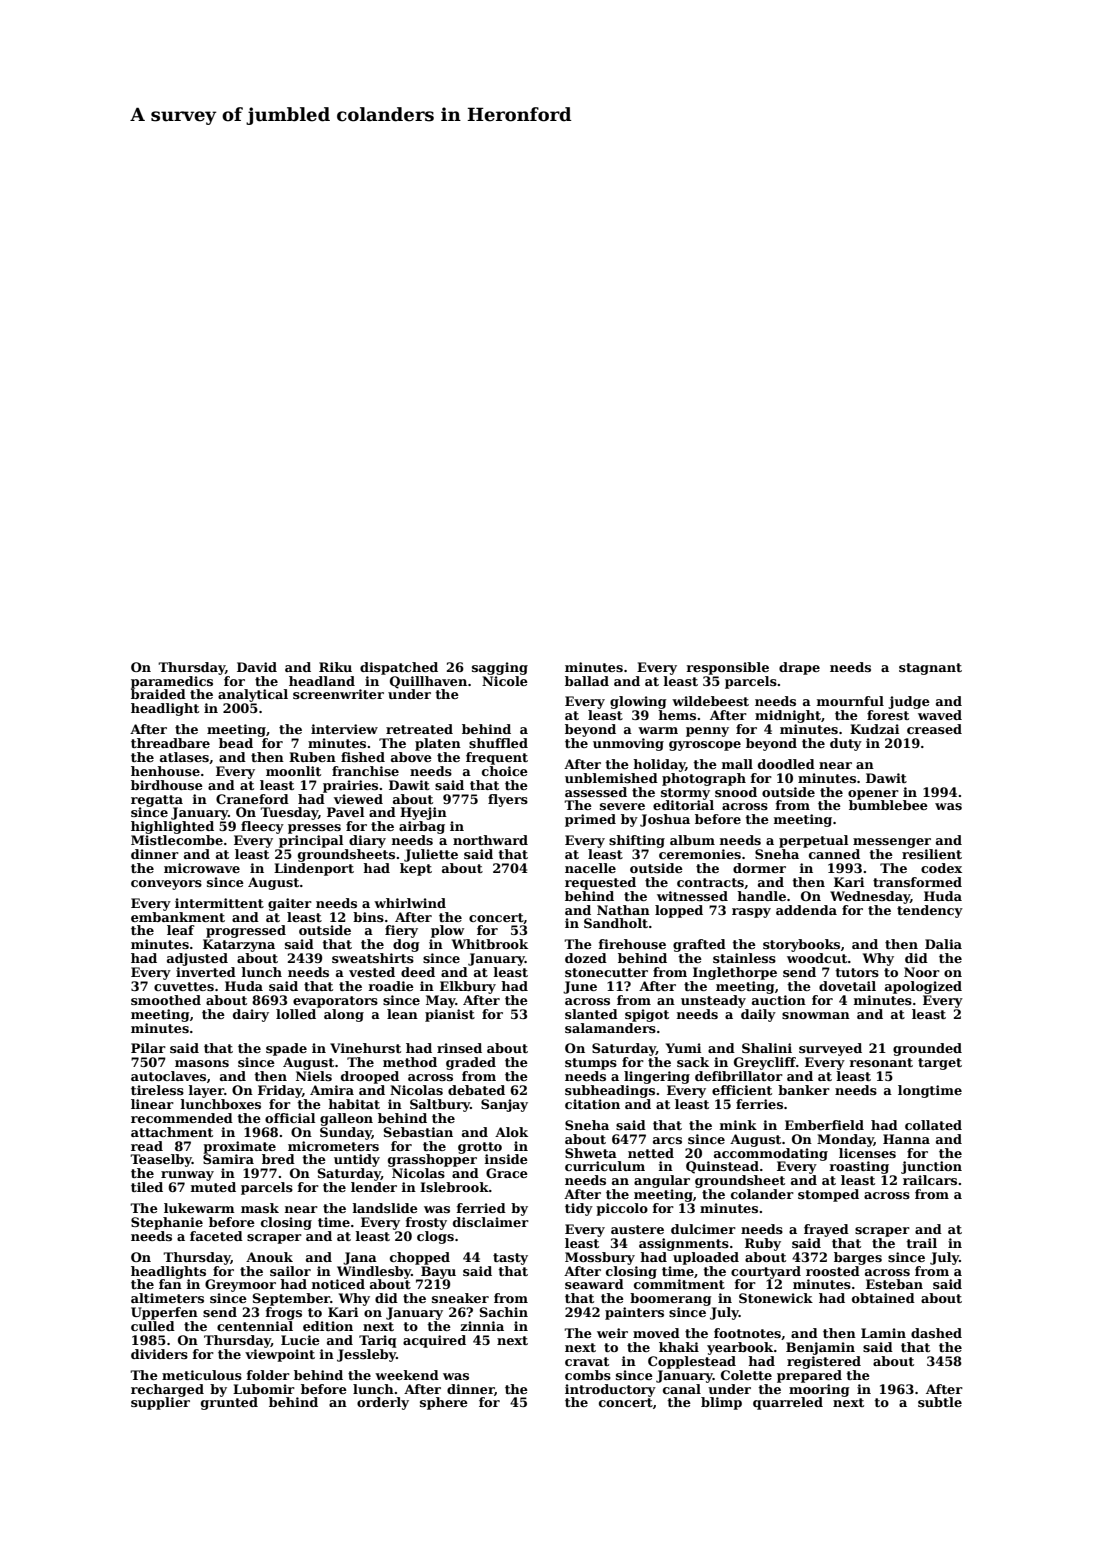  Describe the element at coordinates (828, 1195) in the screenshot. I see `stomped` at that location.
